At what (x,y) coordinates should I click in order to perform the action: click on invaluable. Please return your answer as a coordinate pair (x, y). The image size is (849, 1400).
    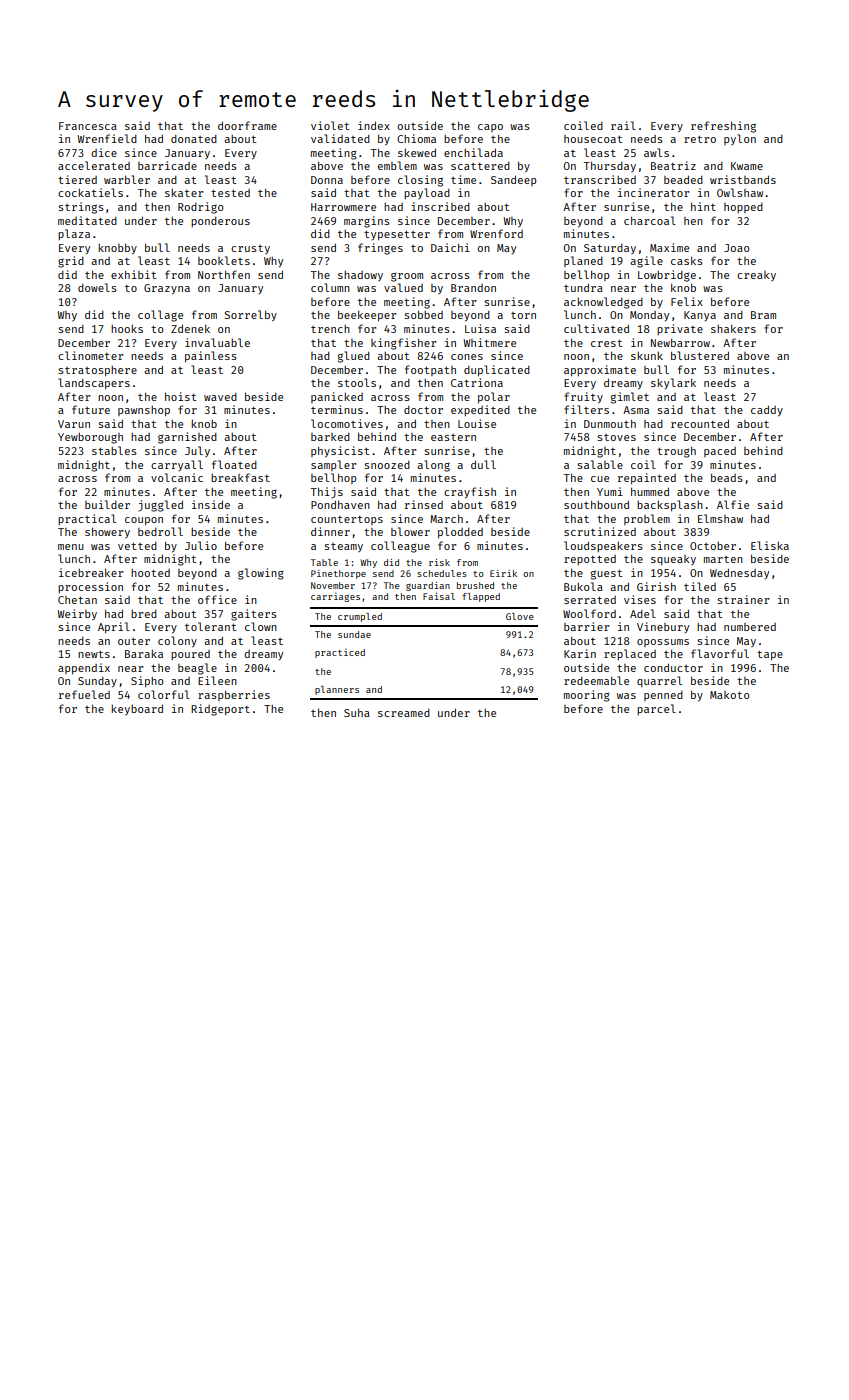
    Looking at the image, I should click on (217, 342).
